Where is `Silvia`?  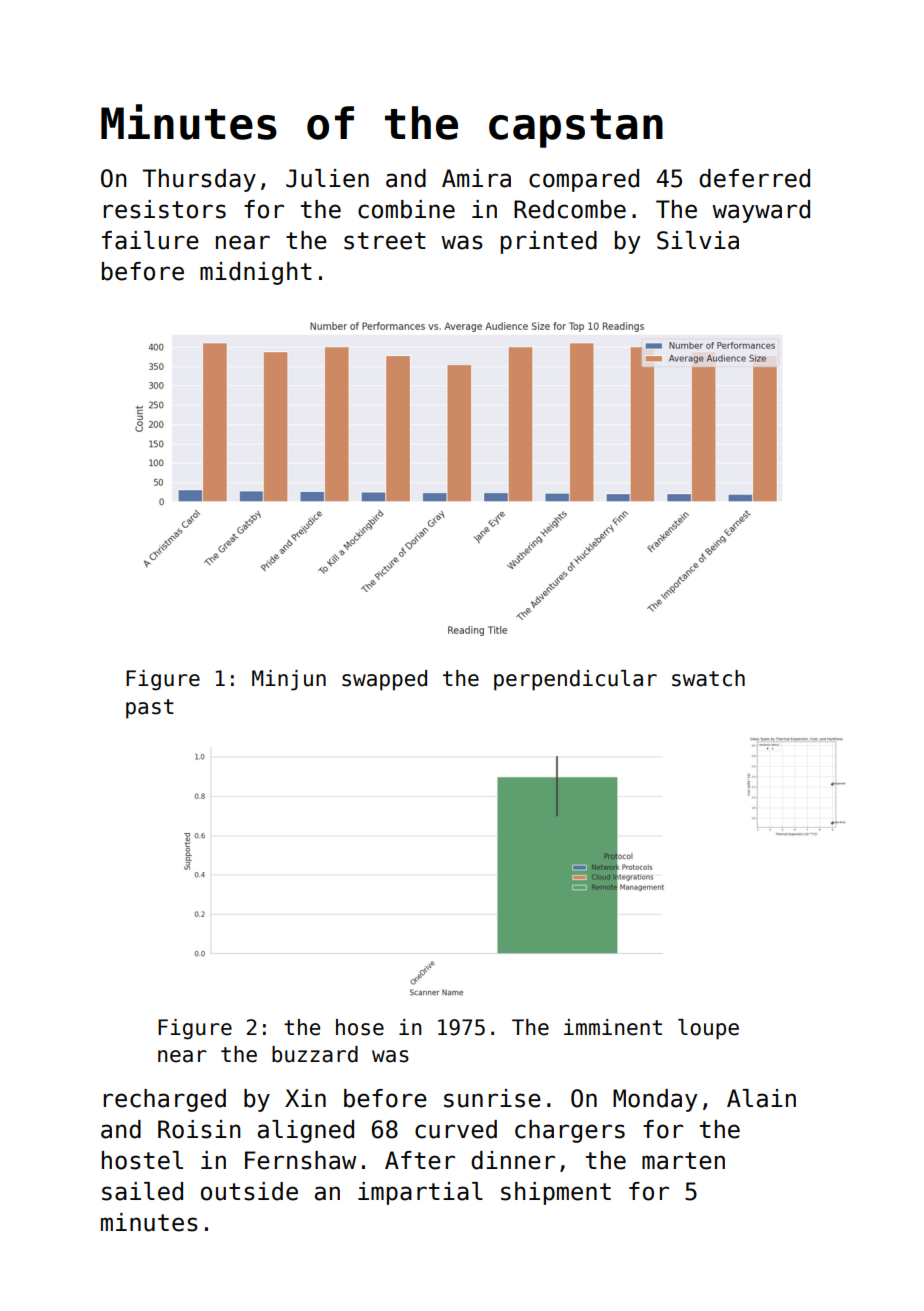
Silvia is located at coordinates (698, 240).
